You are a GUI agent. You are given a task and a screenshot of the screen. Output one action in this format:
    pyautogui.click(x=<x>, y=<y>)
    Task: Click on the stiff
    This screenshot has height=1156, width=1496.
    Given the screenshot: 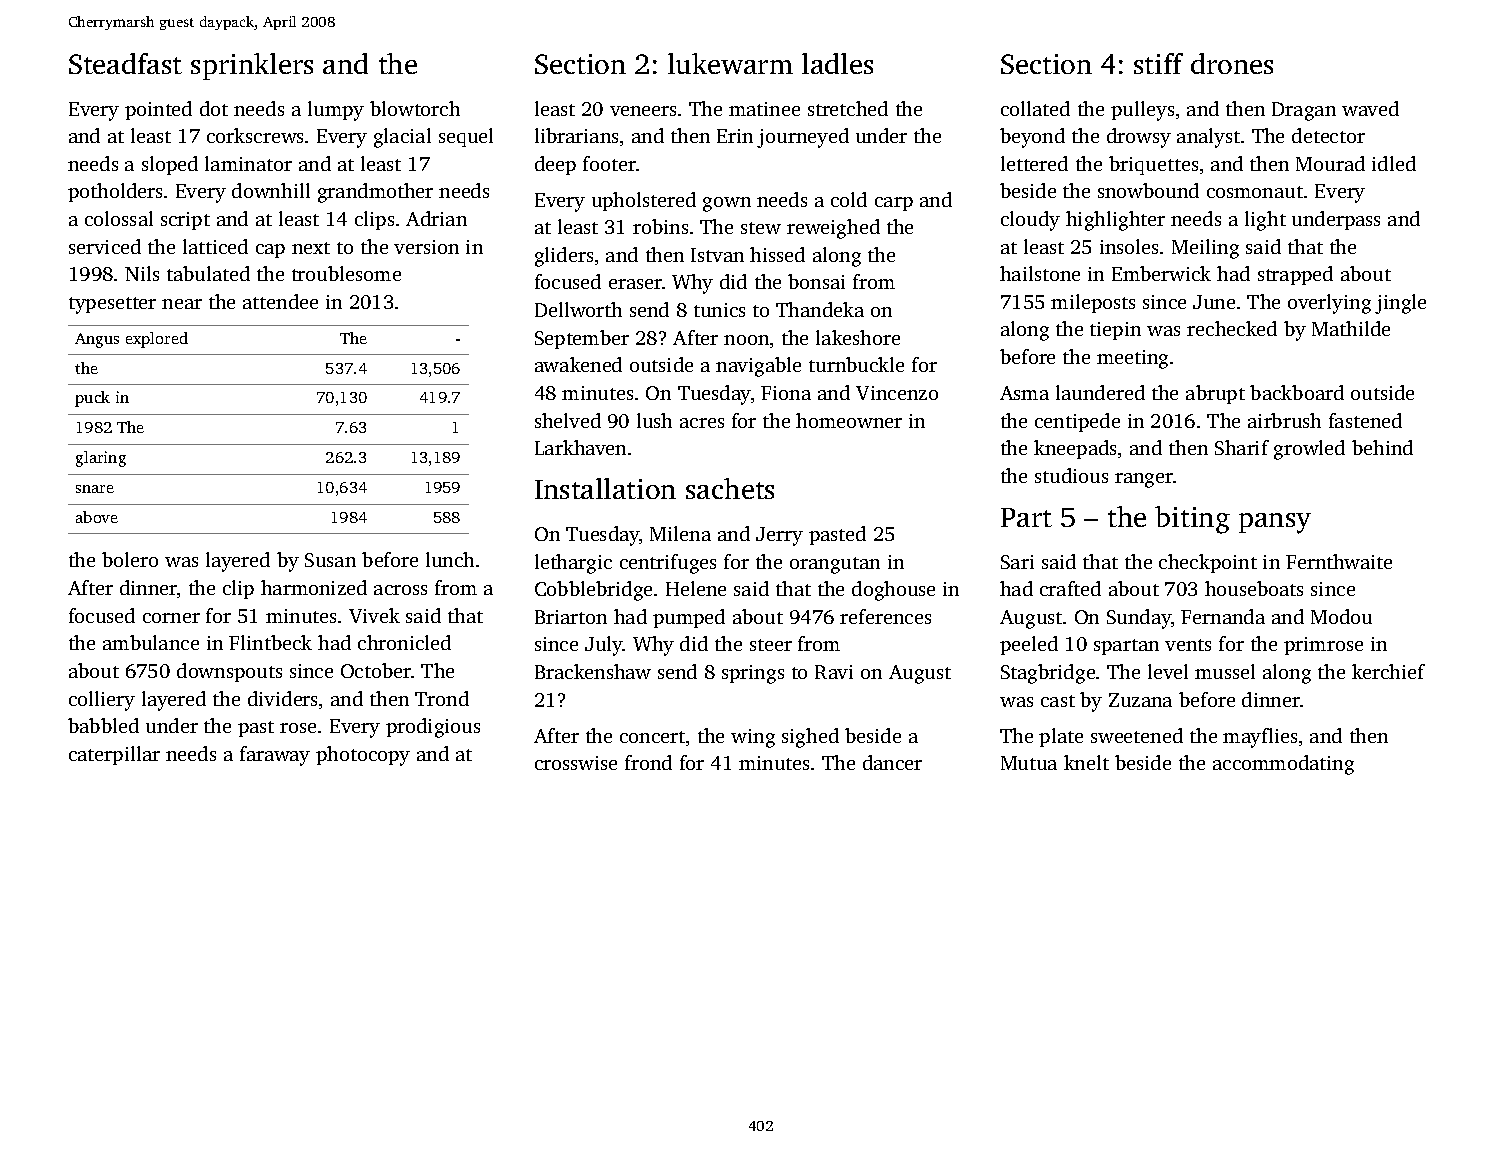 What is the action you would take?
    pyautogui.click(x=1158, y=63)
